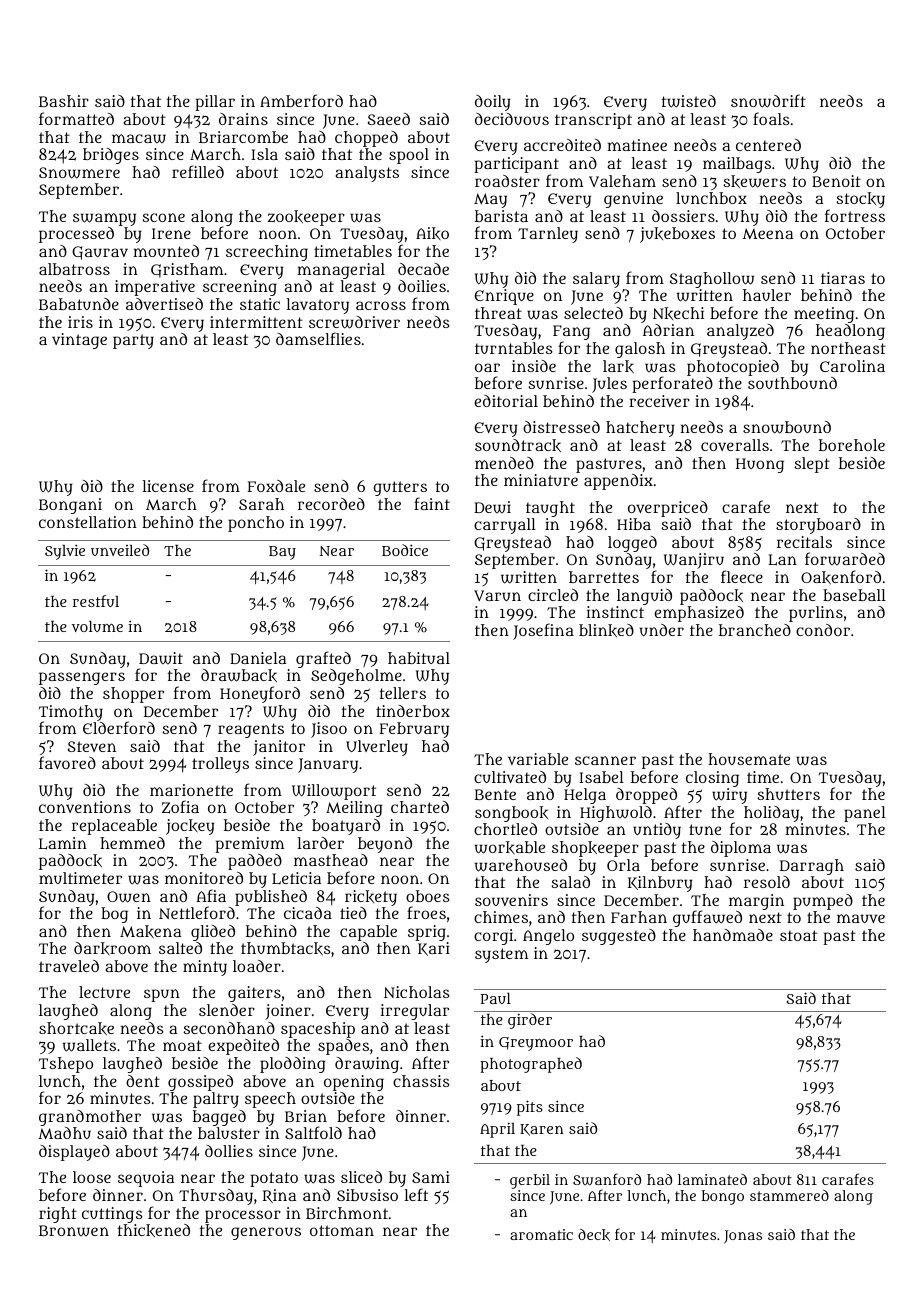 This screenshot has width=924, height=1308. What do you see at coordinates (74, 1153) in the screenshot?
I see `displayed` at bounding box center [74, 1153].
